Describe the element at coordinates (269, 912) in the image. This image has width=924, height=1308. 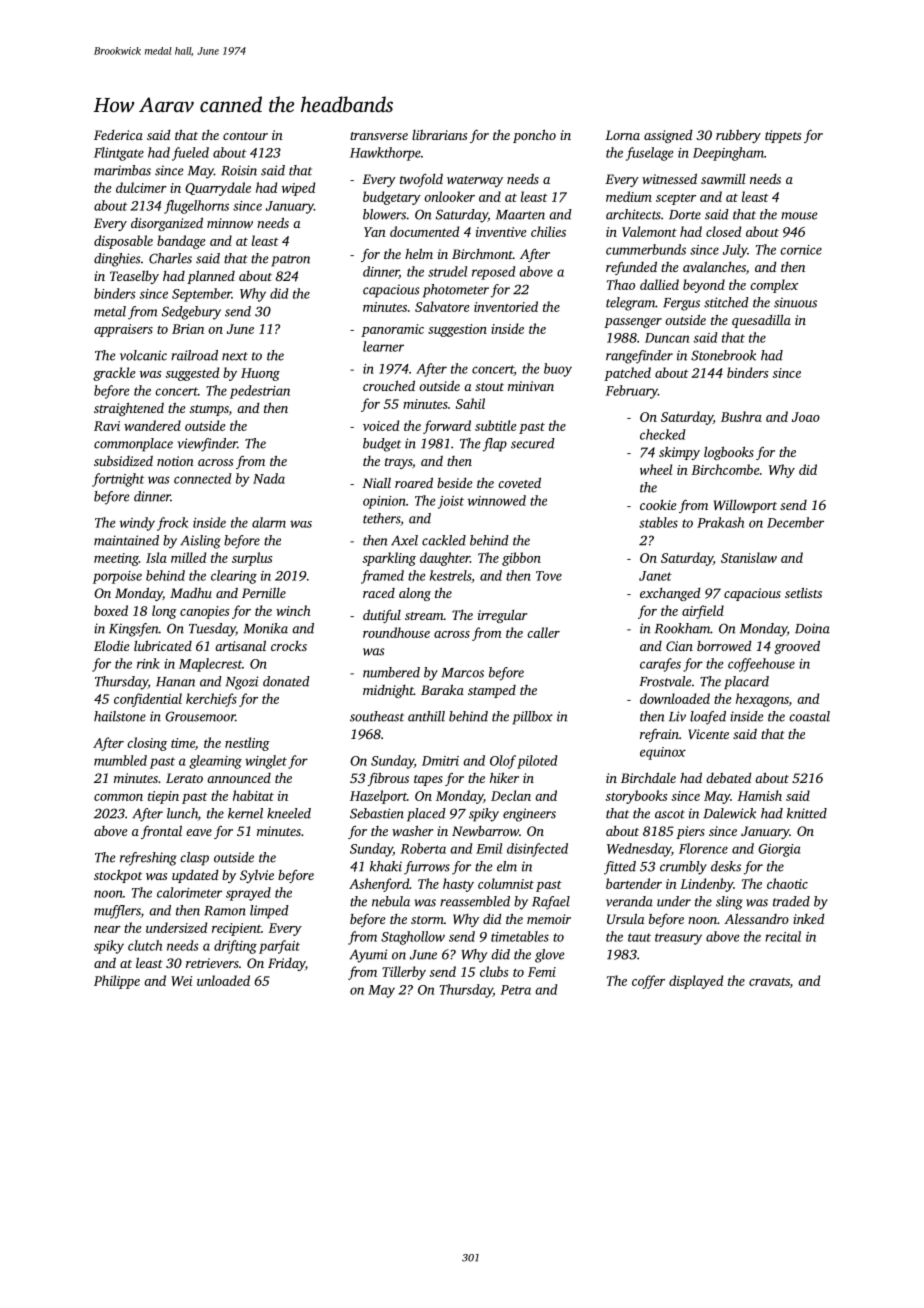
I see `limped` at that location.
